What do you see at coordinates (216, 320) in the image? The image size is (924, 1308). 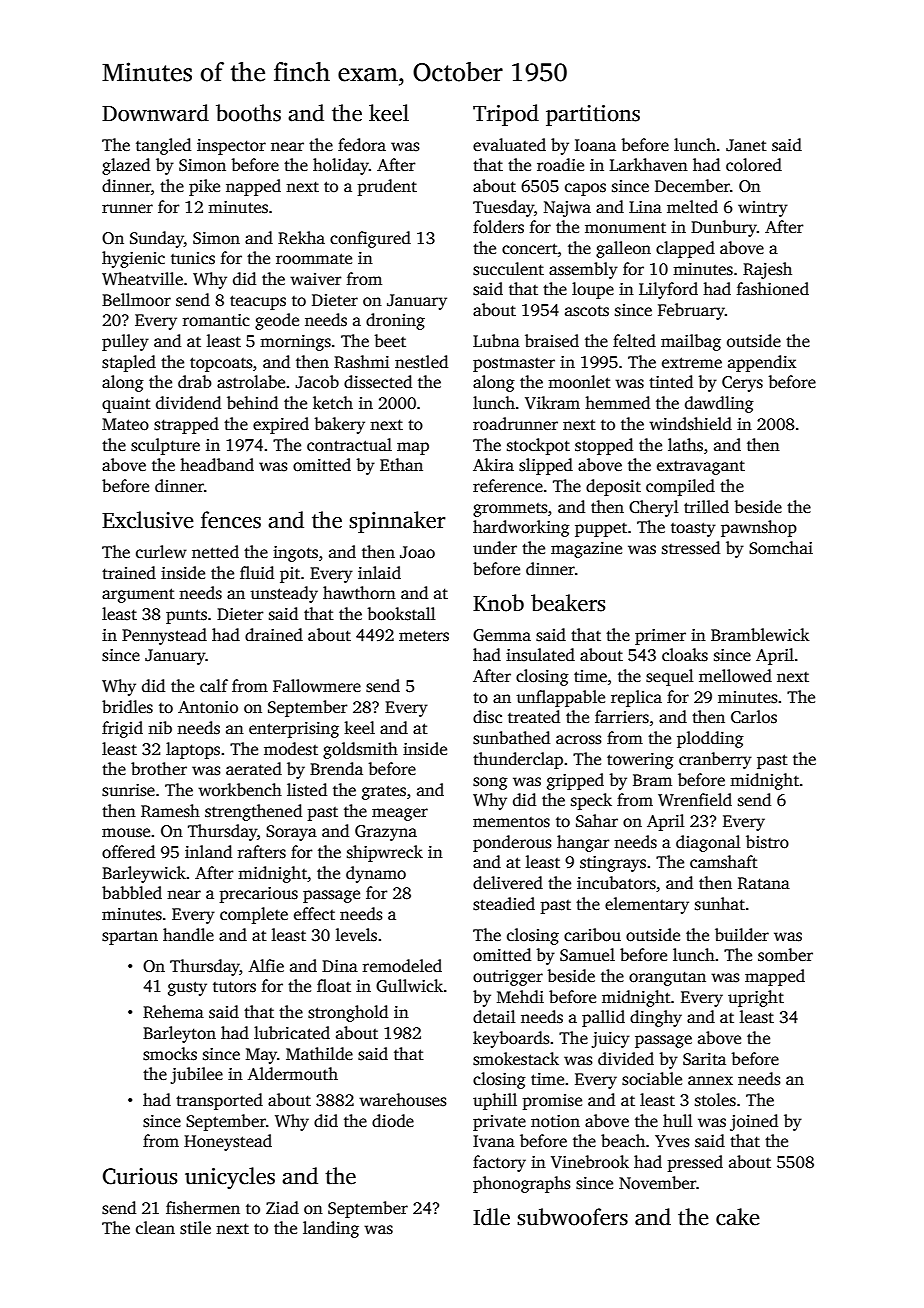 I see `romantic` at bounding box center [216, 320].
